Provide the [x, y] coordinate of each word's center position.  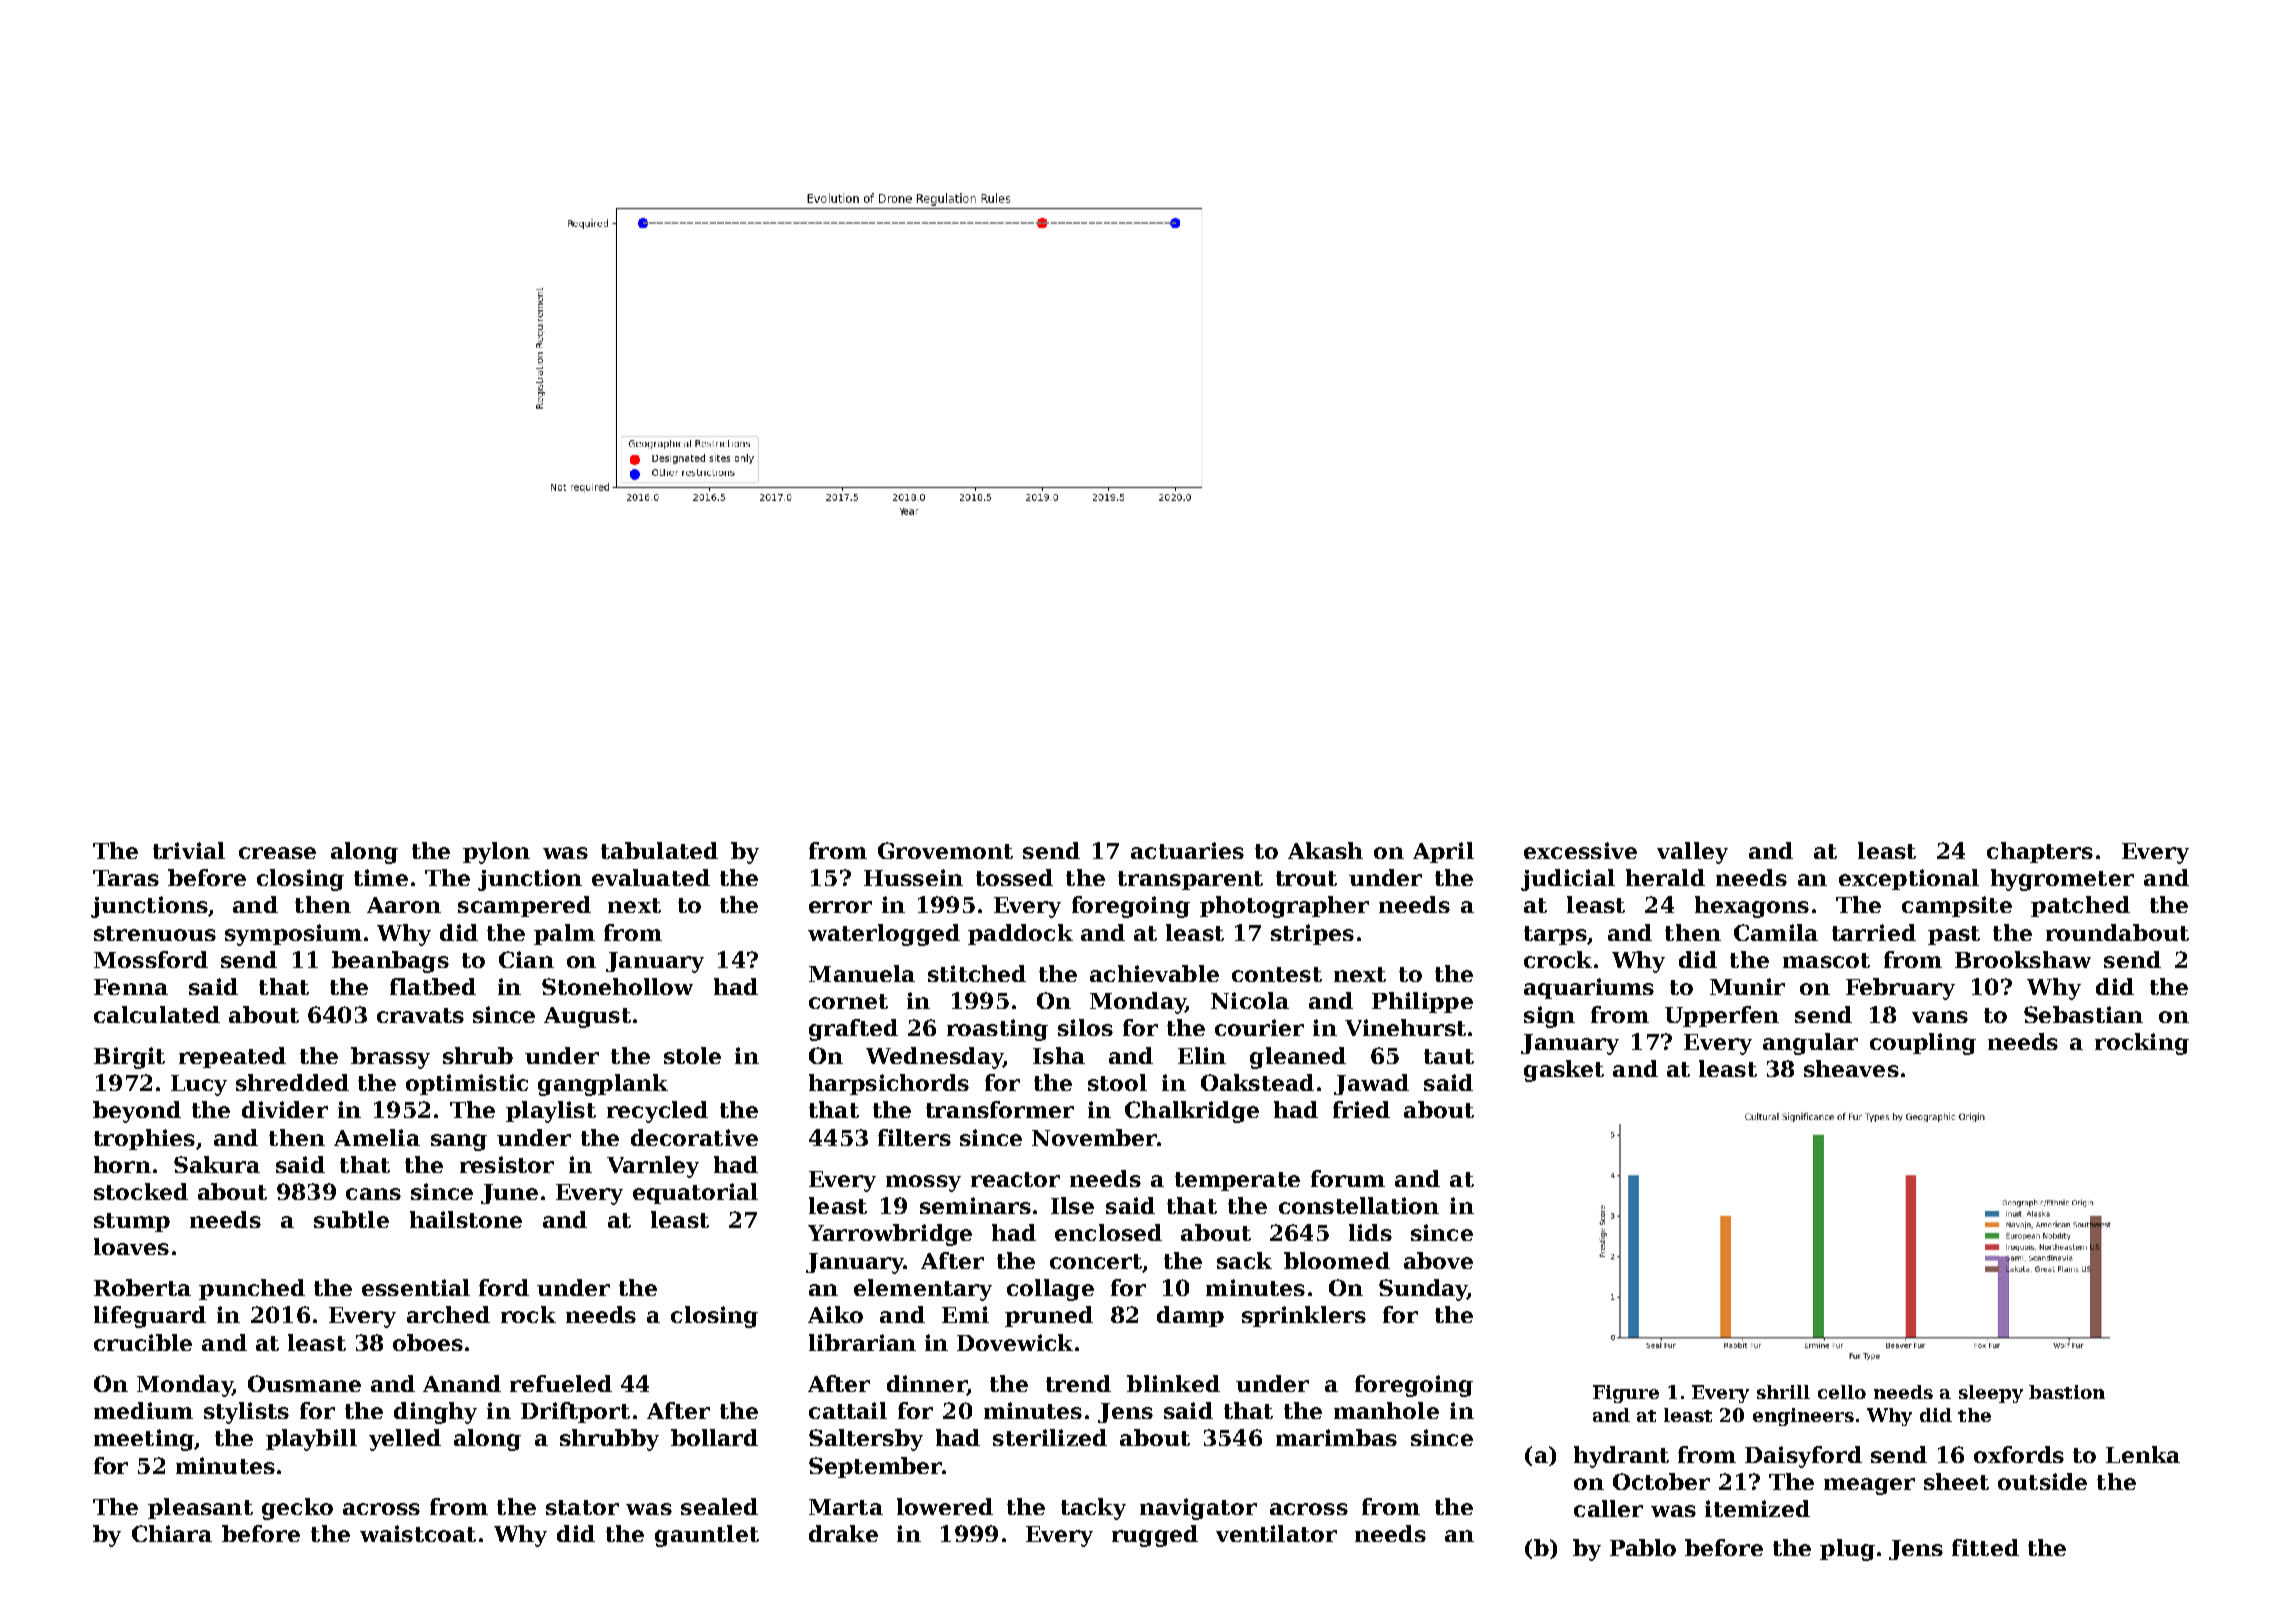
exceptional [1909, 879]
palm [564, 934]
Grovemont [945, 850]
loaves [131, 1246]
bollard [714, 1437]
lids [1370, 1232]
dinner [927, 1385]
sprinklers [1304, 1316]
